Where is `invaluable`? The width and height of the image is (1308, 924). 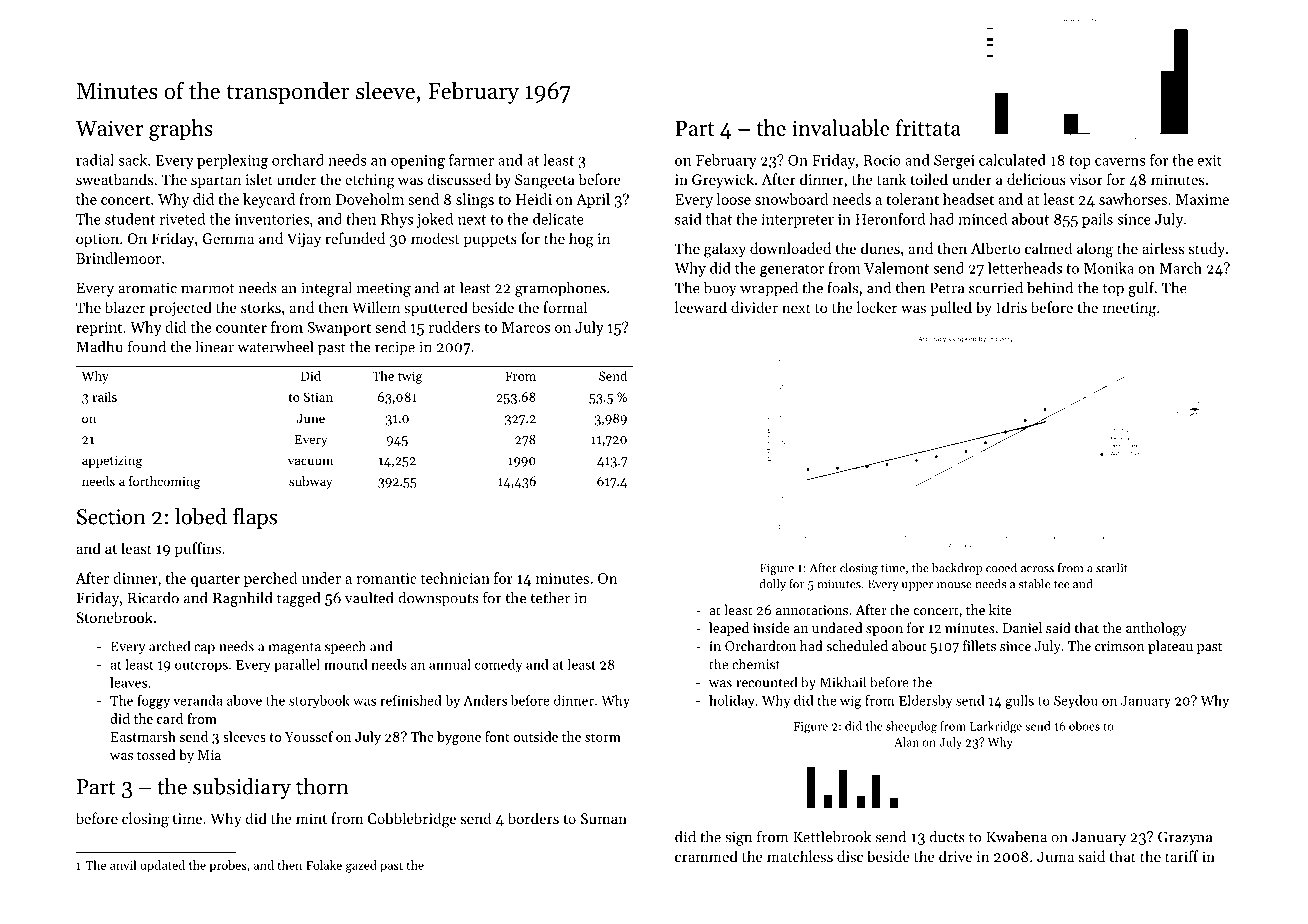
invaluable is located at coordinates (841, 127).
